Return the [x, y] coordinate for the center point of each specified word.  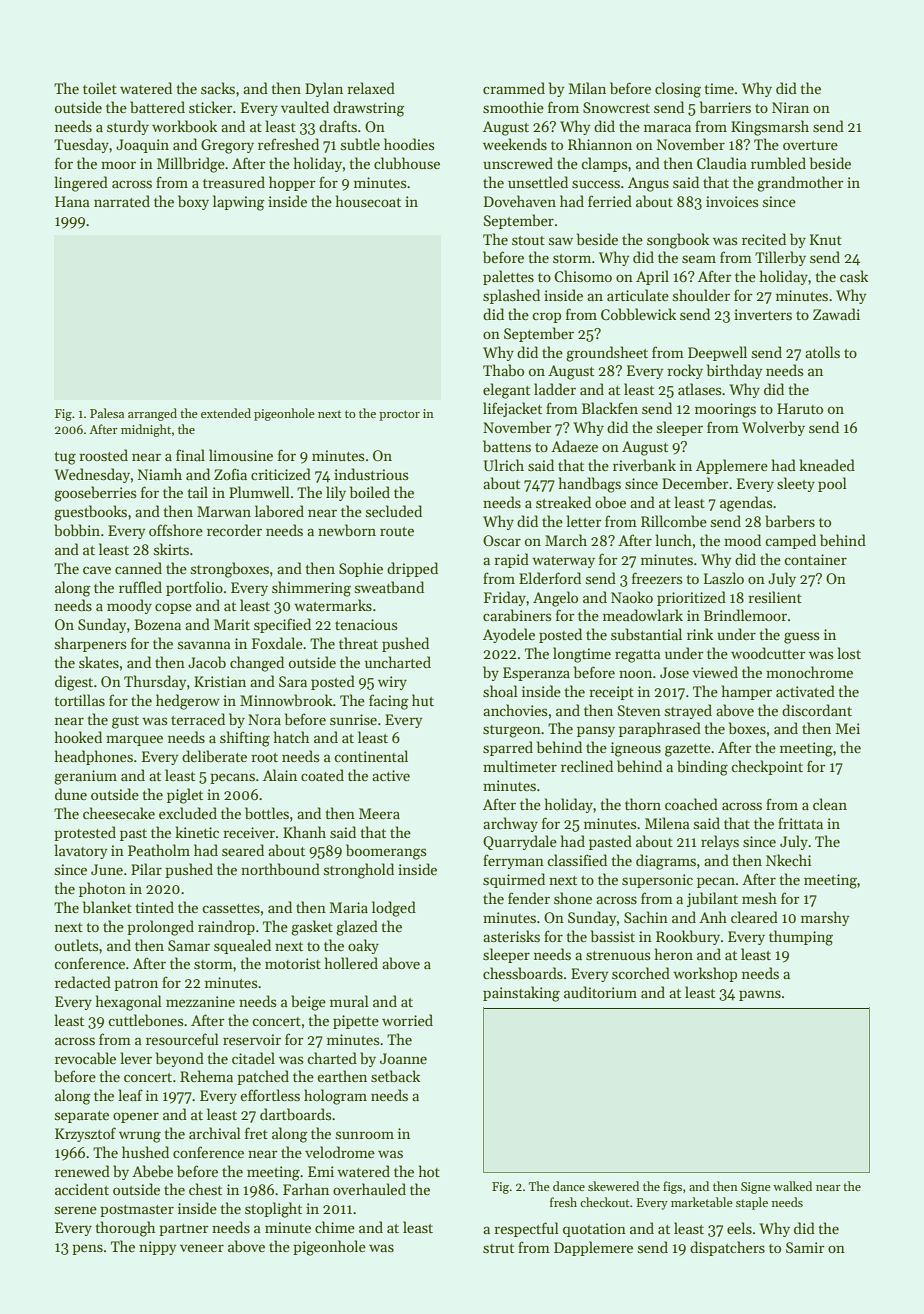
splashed [511, 296]
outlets [76, 945]
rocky [685, 371]
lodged [394, 909]
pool [832, 484]
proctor [399, 415]
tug [65, 458]
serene [76, 1210]
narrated [122, 201]
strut [498, 1248]
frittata [800, 823]
